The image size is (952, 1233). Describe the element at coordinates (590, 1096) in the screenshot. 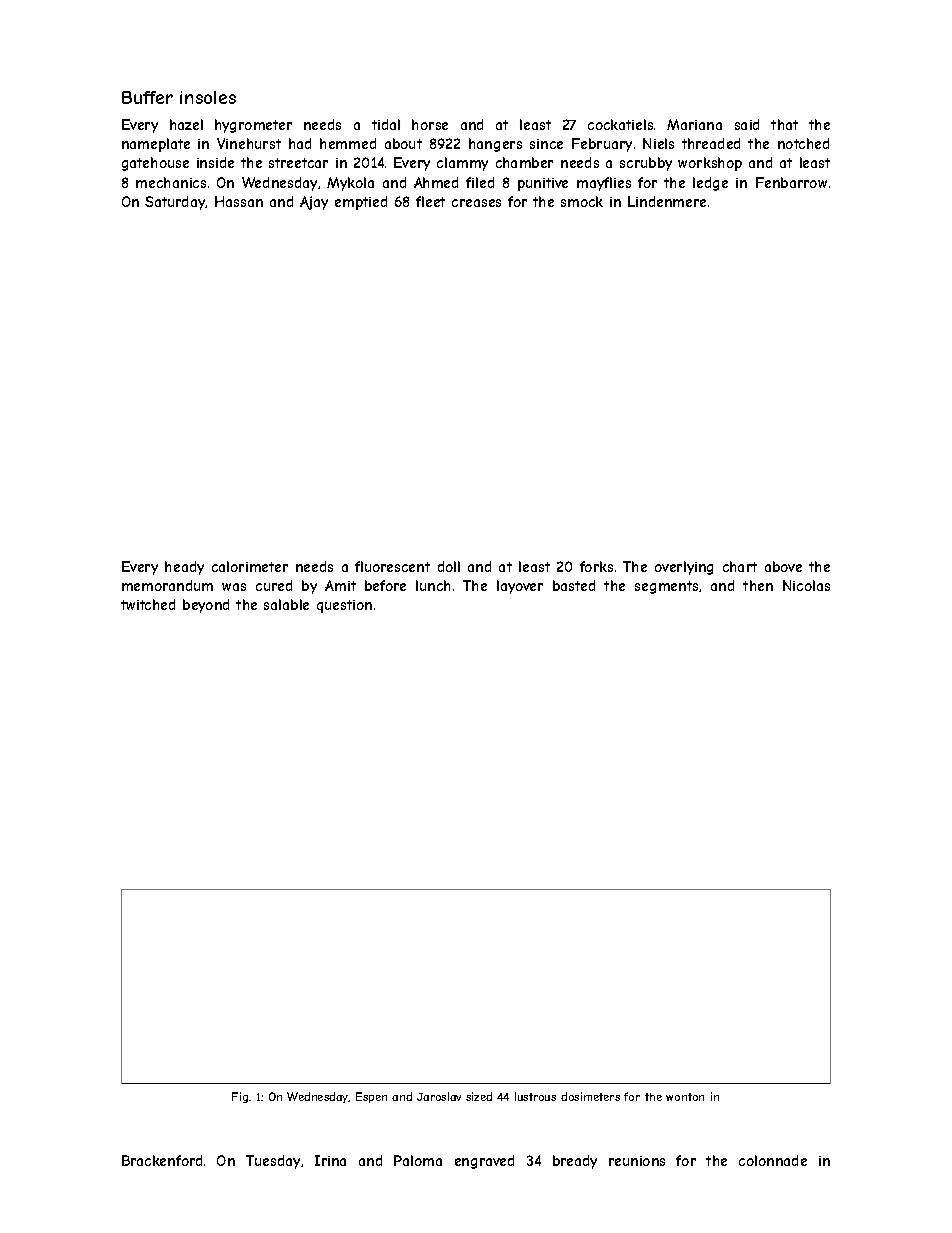

I see `dosimeters` at that location.
